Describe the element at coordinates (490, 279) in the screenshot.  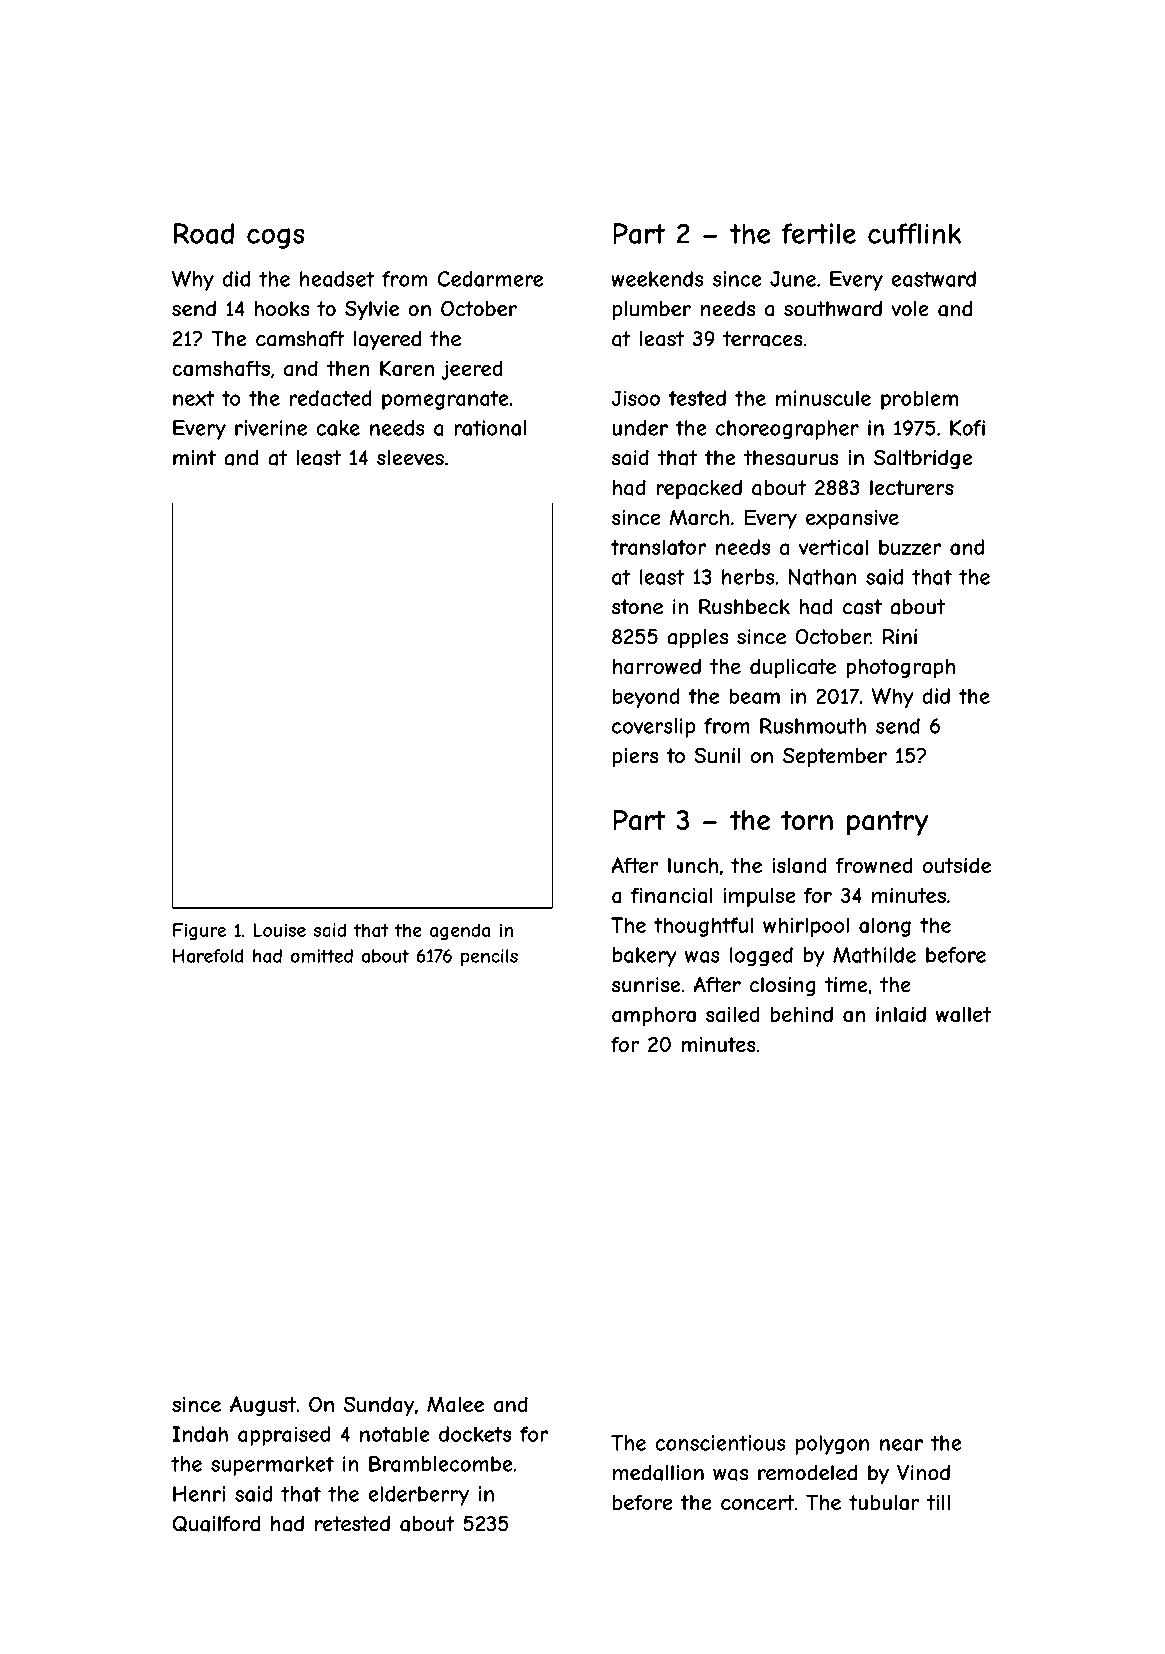
I see `Cedarmere` at that location.
